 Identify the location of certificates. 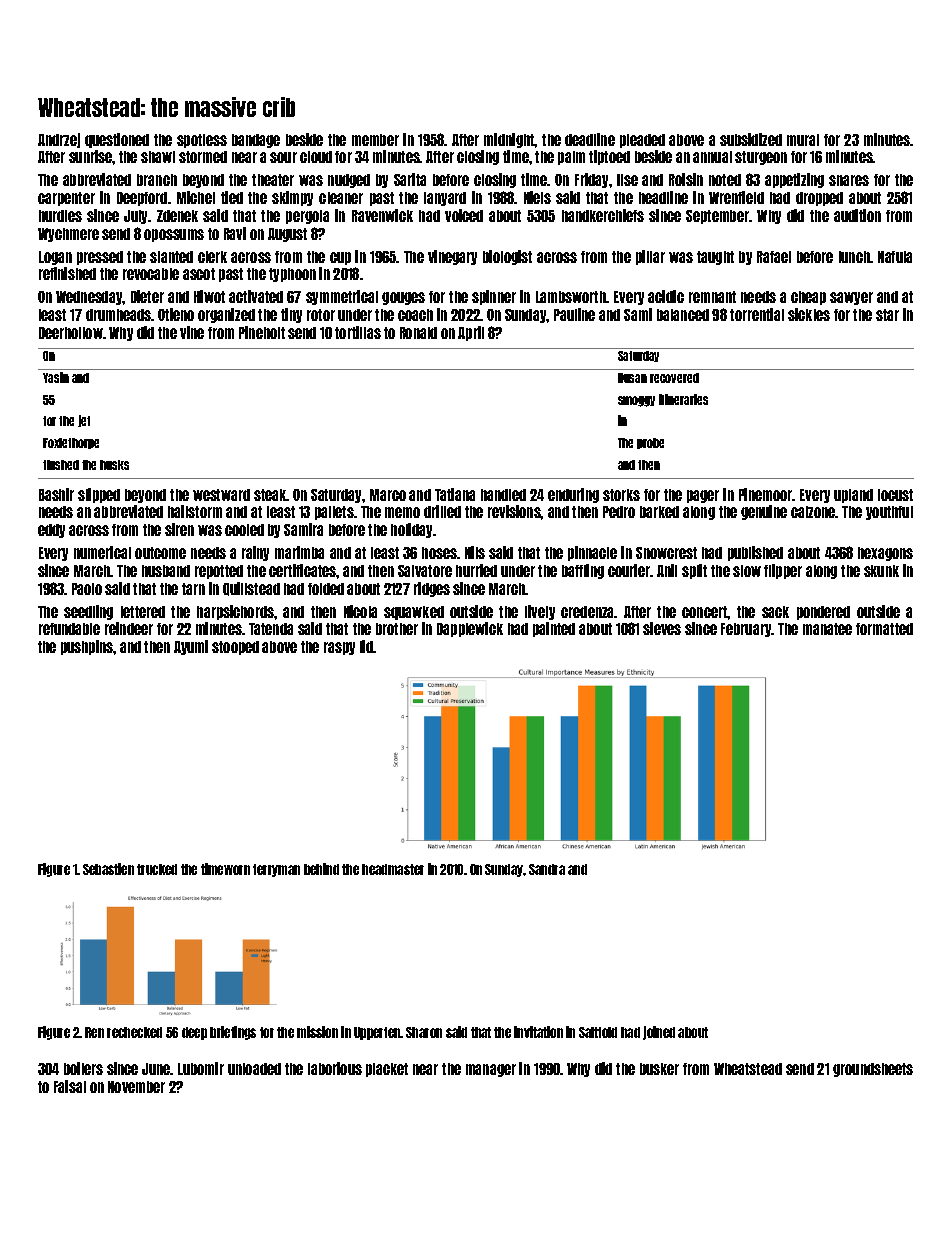
(303, 570).
